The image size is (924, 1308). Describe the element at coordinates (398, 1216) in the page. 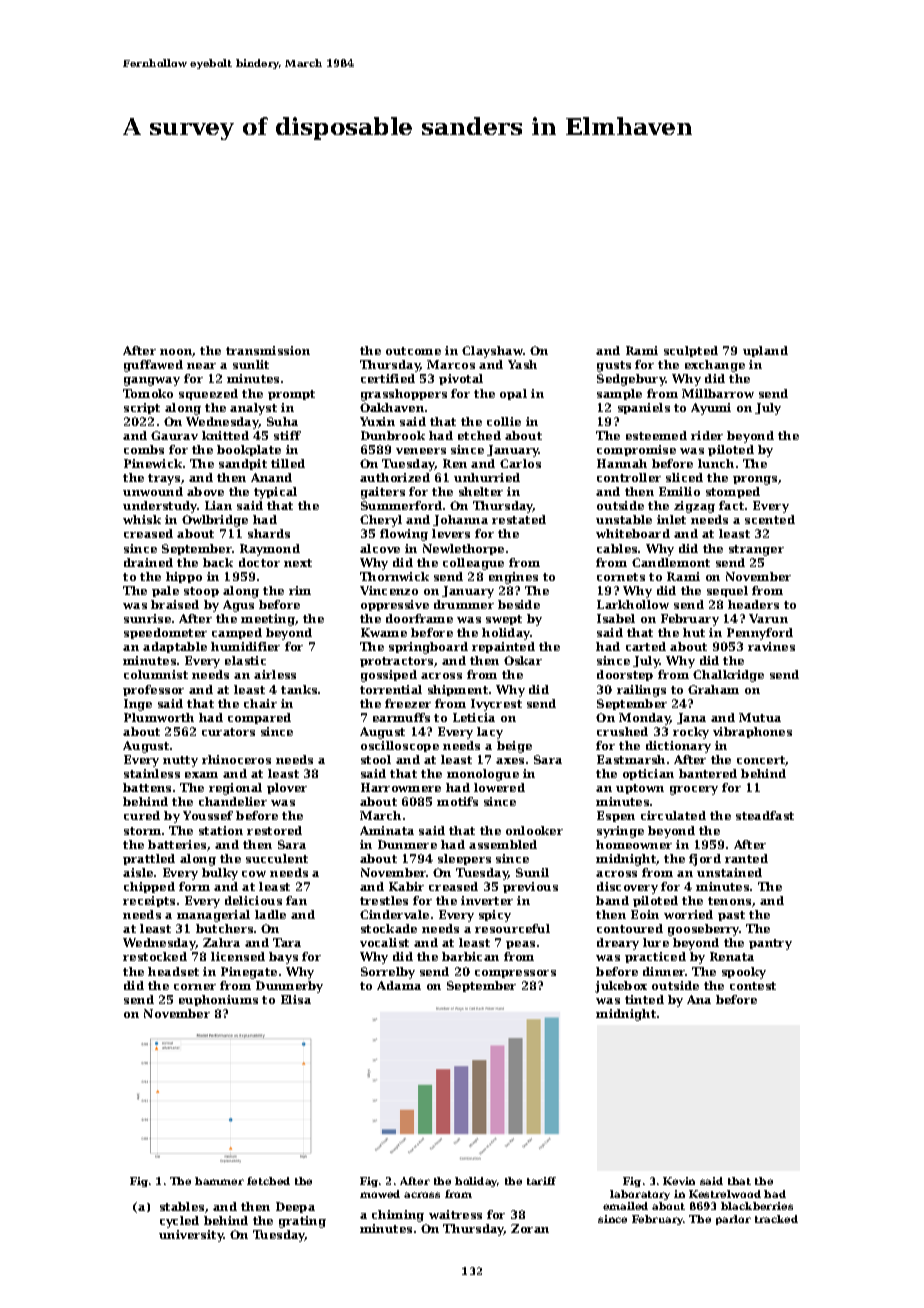

I see `chiming` at that location.
